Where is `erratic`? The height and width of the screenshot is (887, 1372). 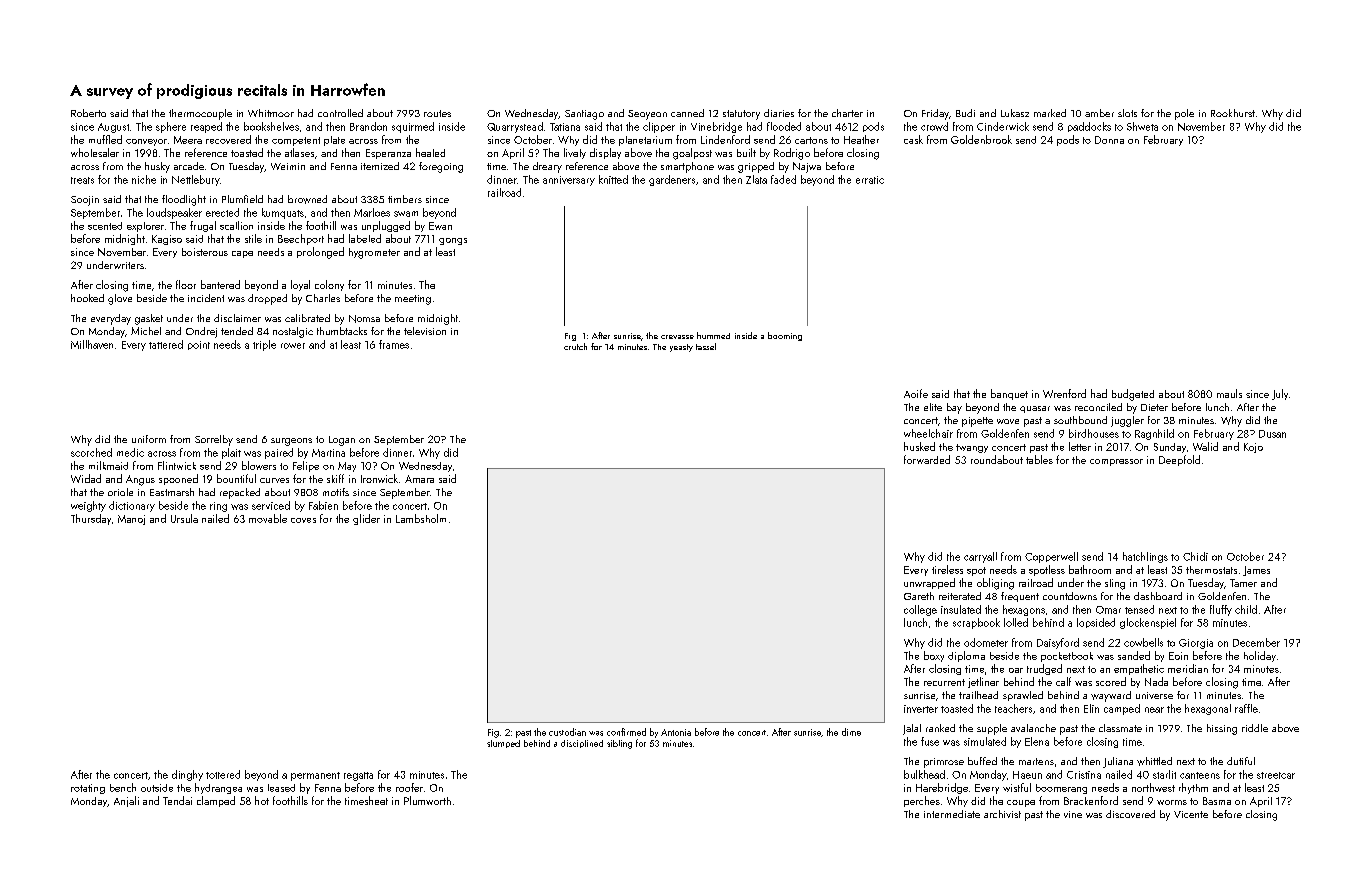
erratic is located at coordinates (870, 180).
